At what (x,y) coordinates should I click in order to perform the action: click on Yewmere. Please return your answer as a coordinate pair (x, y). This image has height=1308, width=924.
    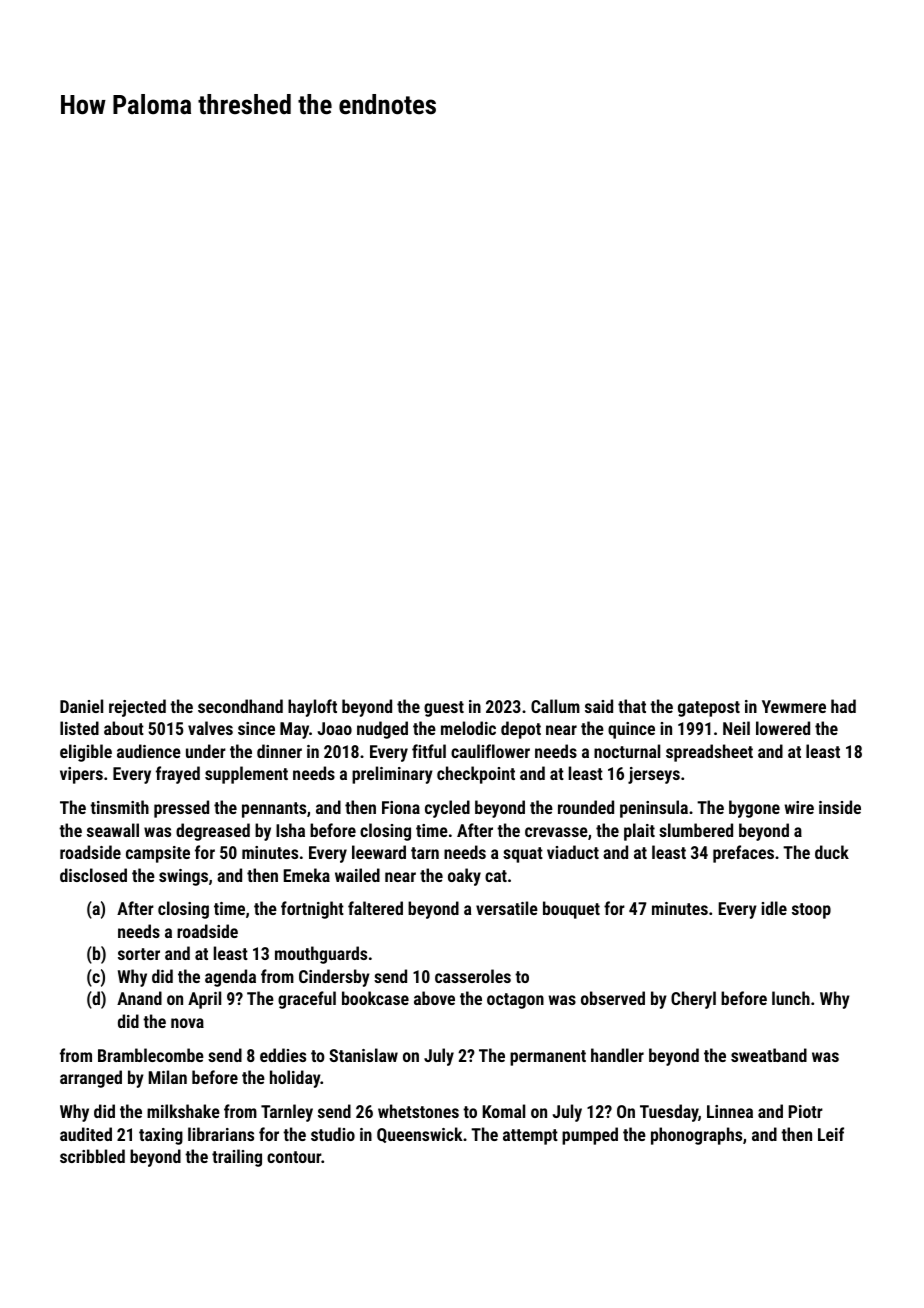
    Looking at the image, I should click on (794, 706).
